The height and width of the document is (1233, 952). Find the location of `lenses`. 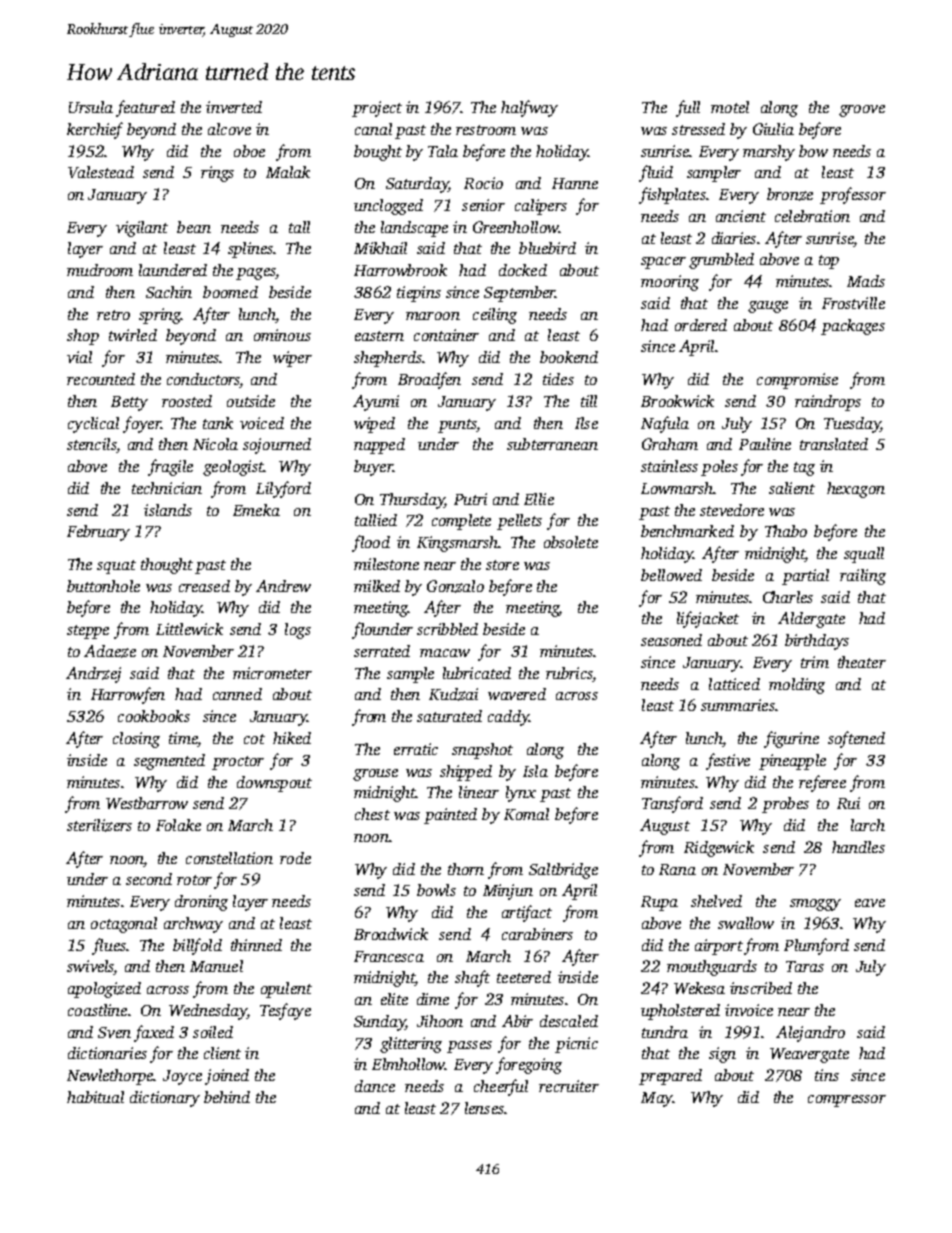

lenses is located at coordinates (484, 1108).
